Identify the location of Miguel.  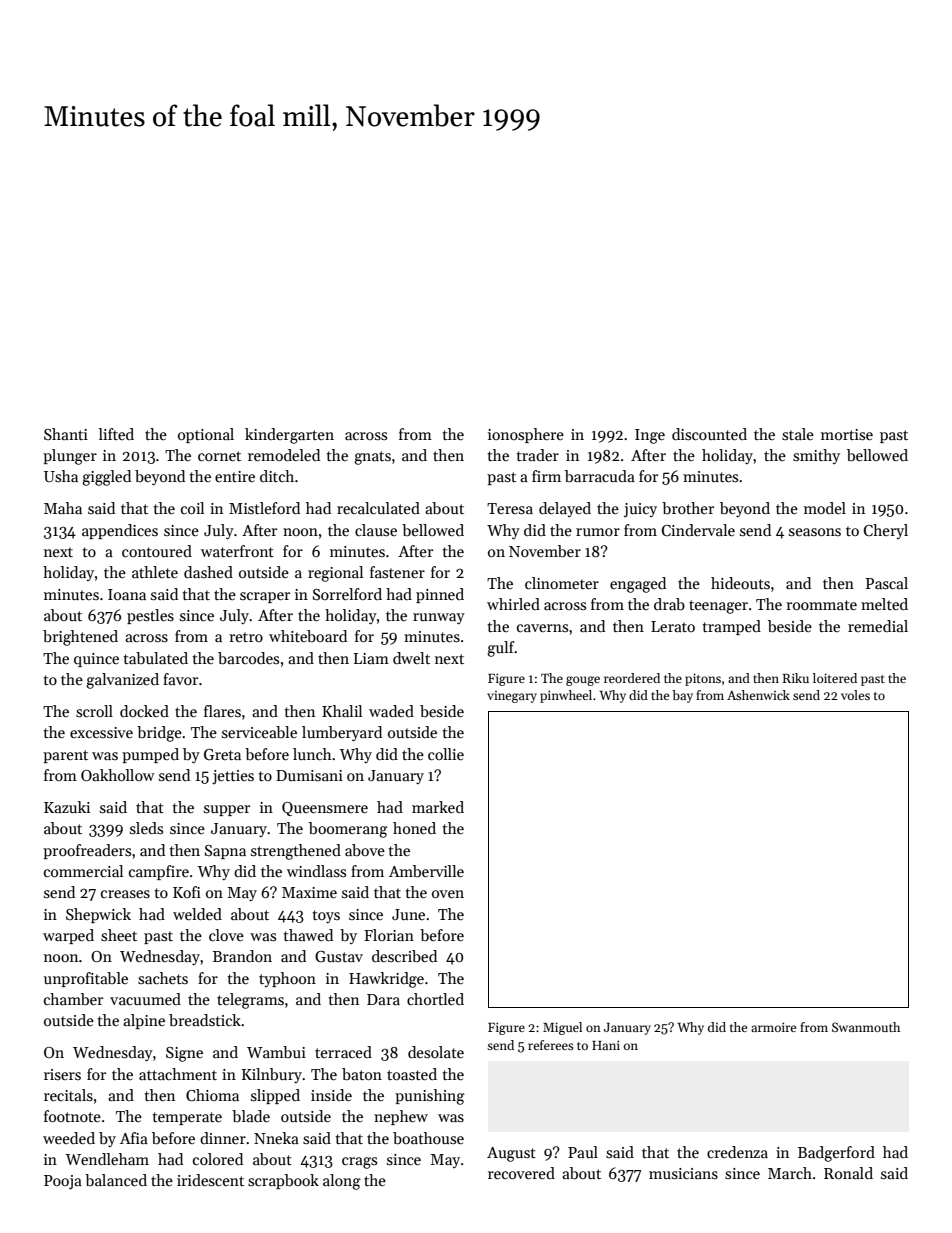
(562, 1028).
